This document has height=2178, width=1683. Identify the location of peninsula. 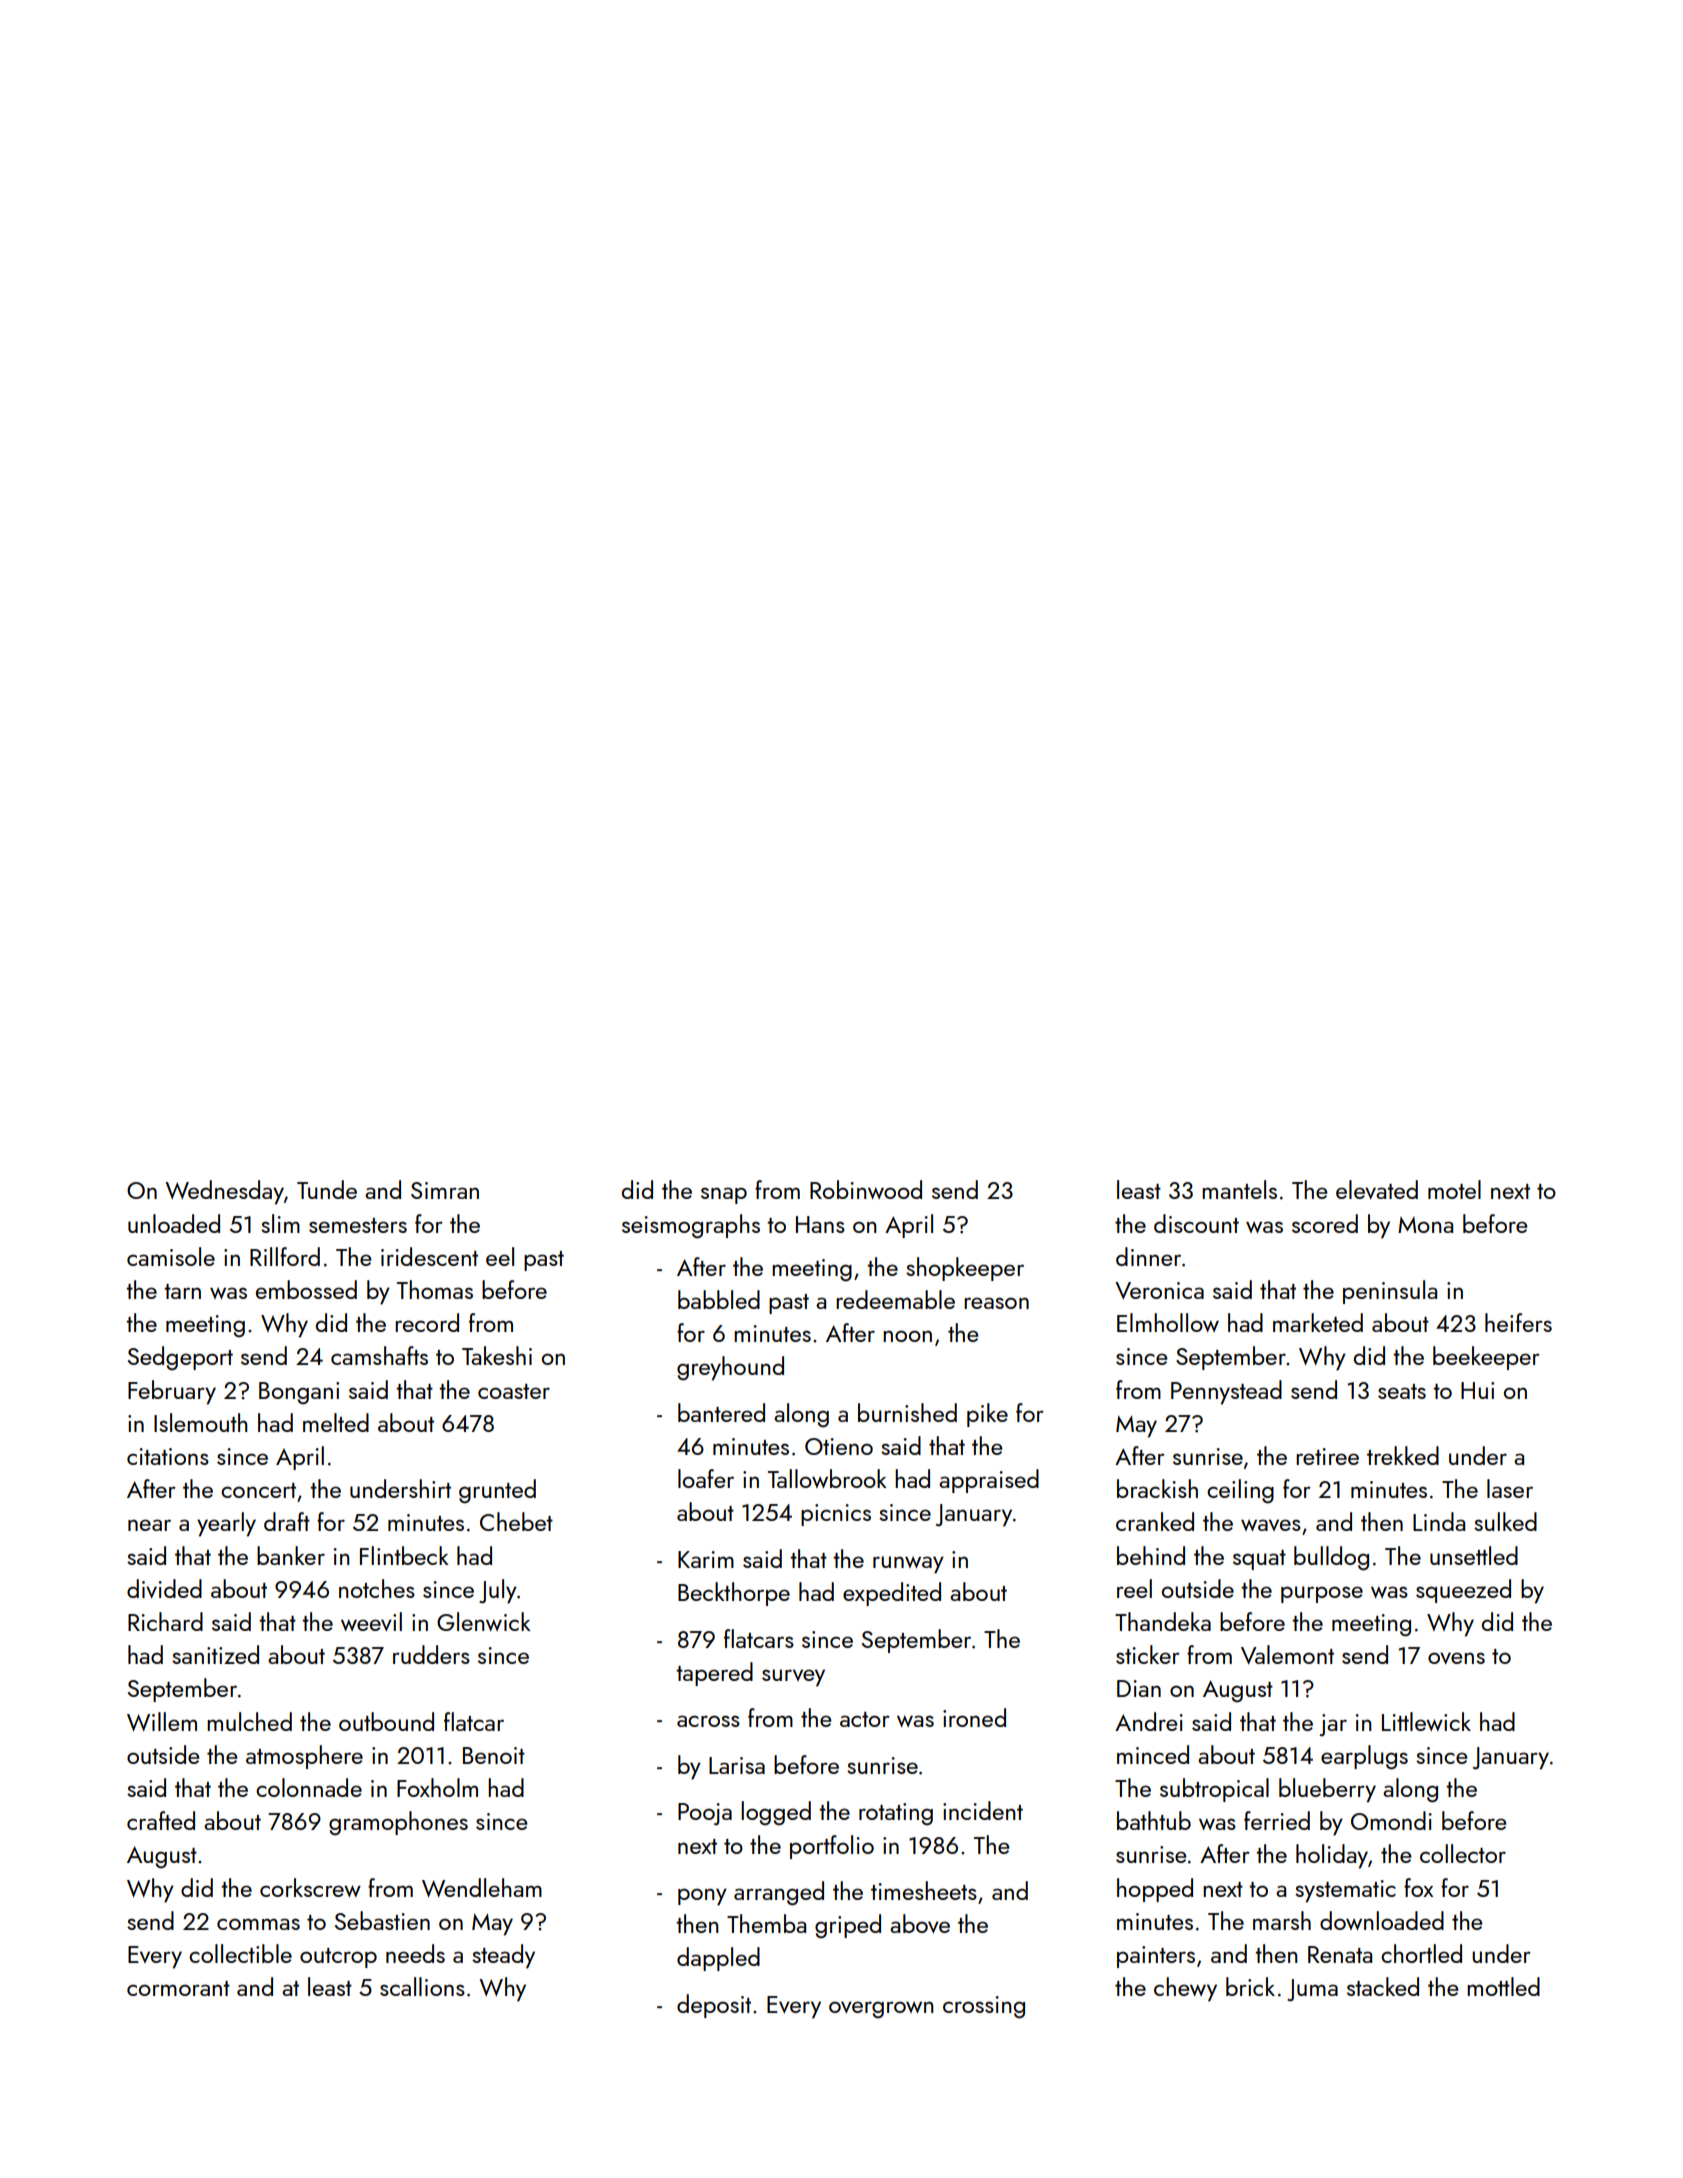
(1390, 1292).
